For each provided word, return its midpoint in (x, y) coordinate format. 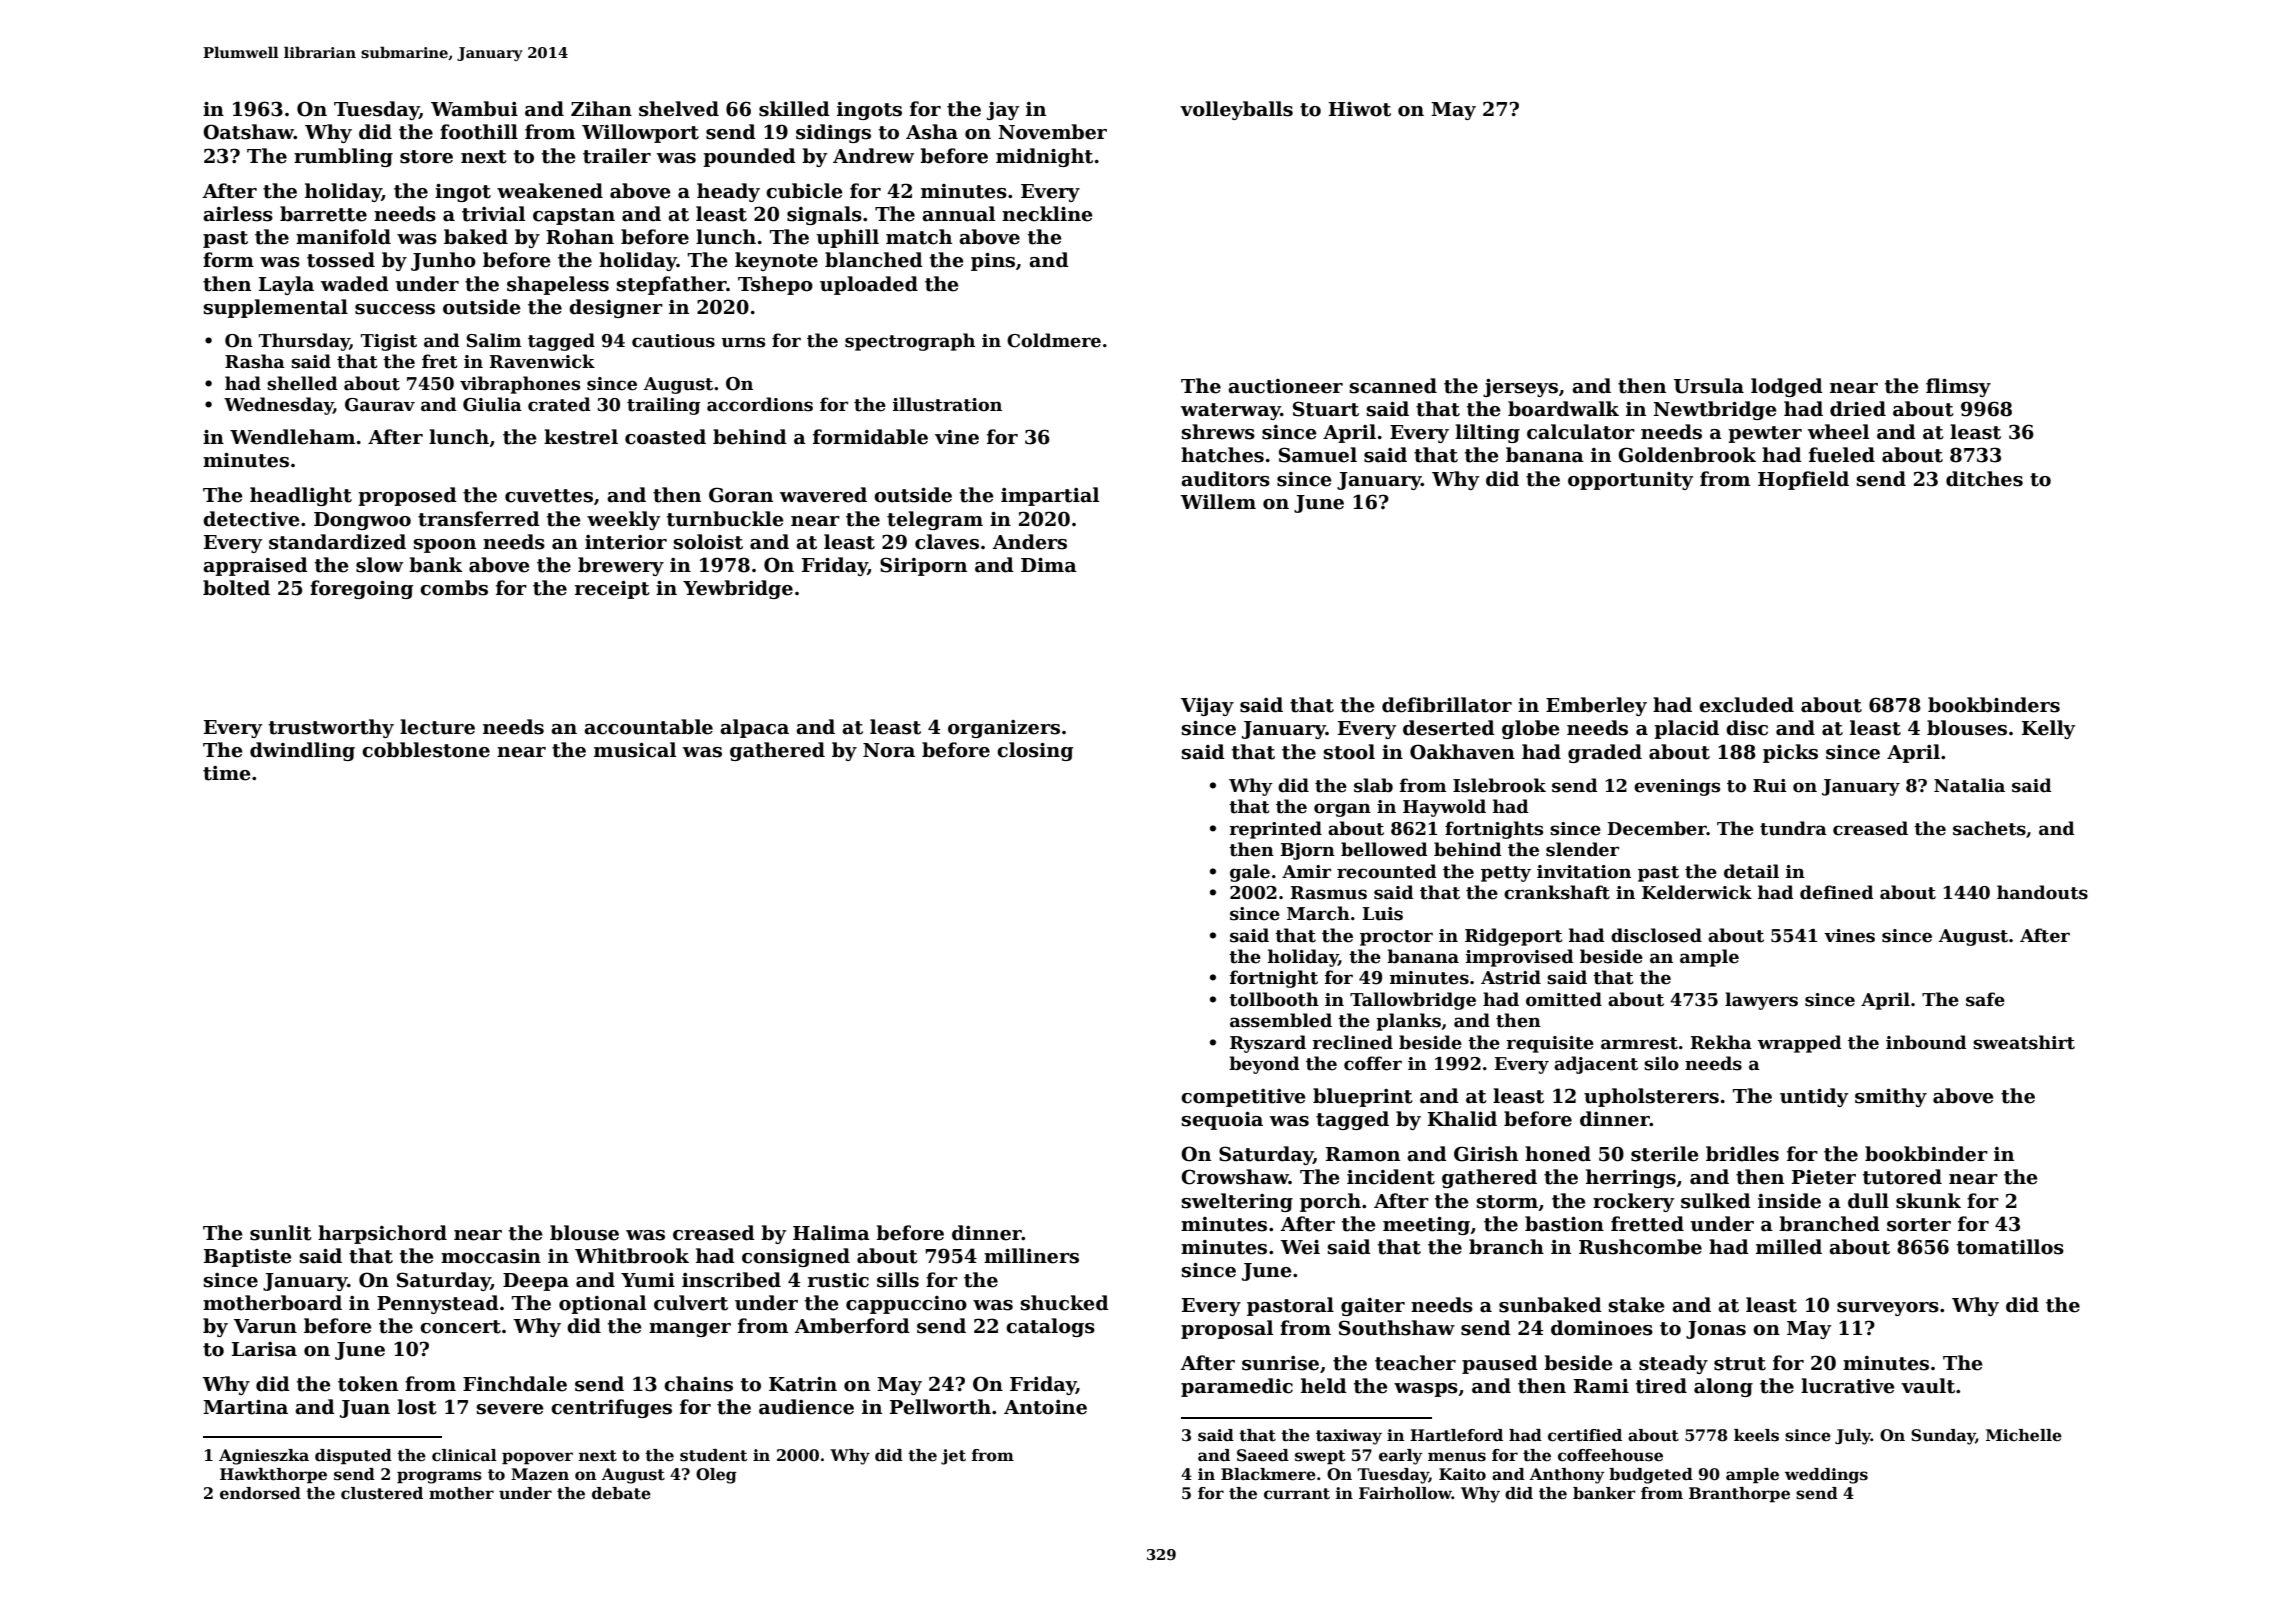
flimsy (1958, 387)
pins (993, 262)
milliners (1031, 1256)
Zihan (601, 109)
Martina (245, 1407)
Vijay (1207, 707)
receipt (612, 590)
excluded (1746, 705)
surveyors (1888, 1309)
